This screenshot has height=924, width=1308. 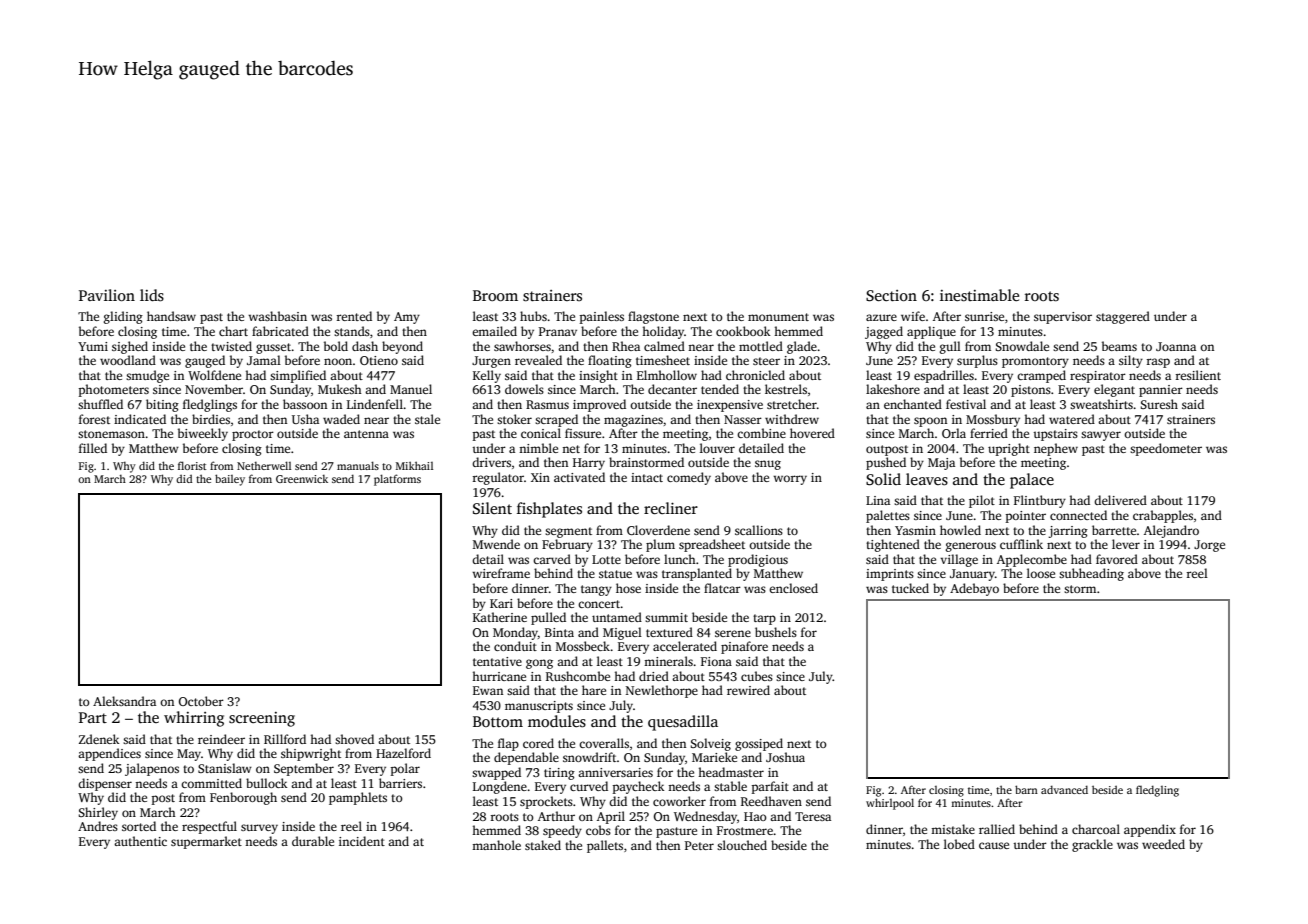 I want to click on lids, so click(x=152, y=295).
